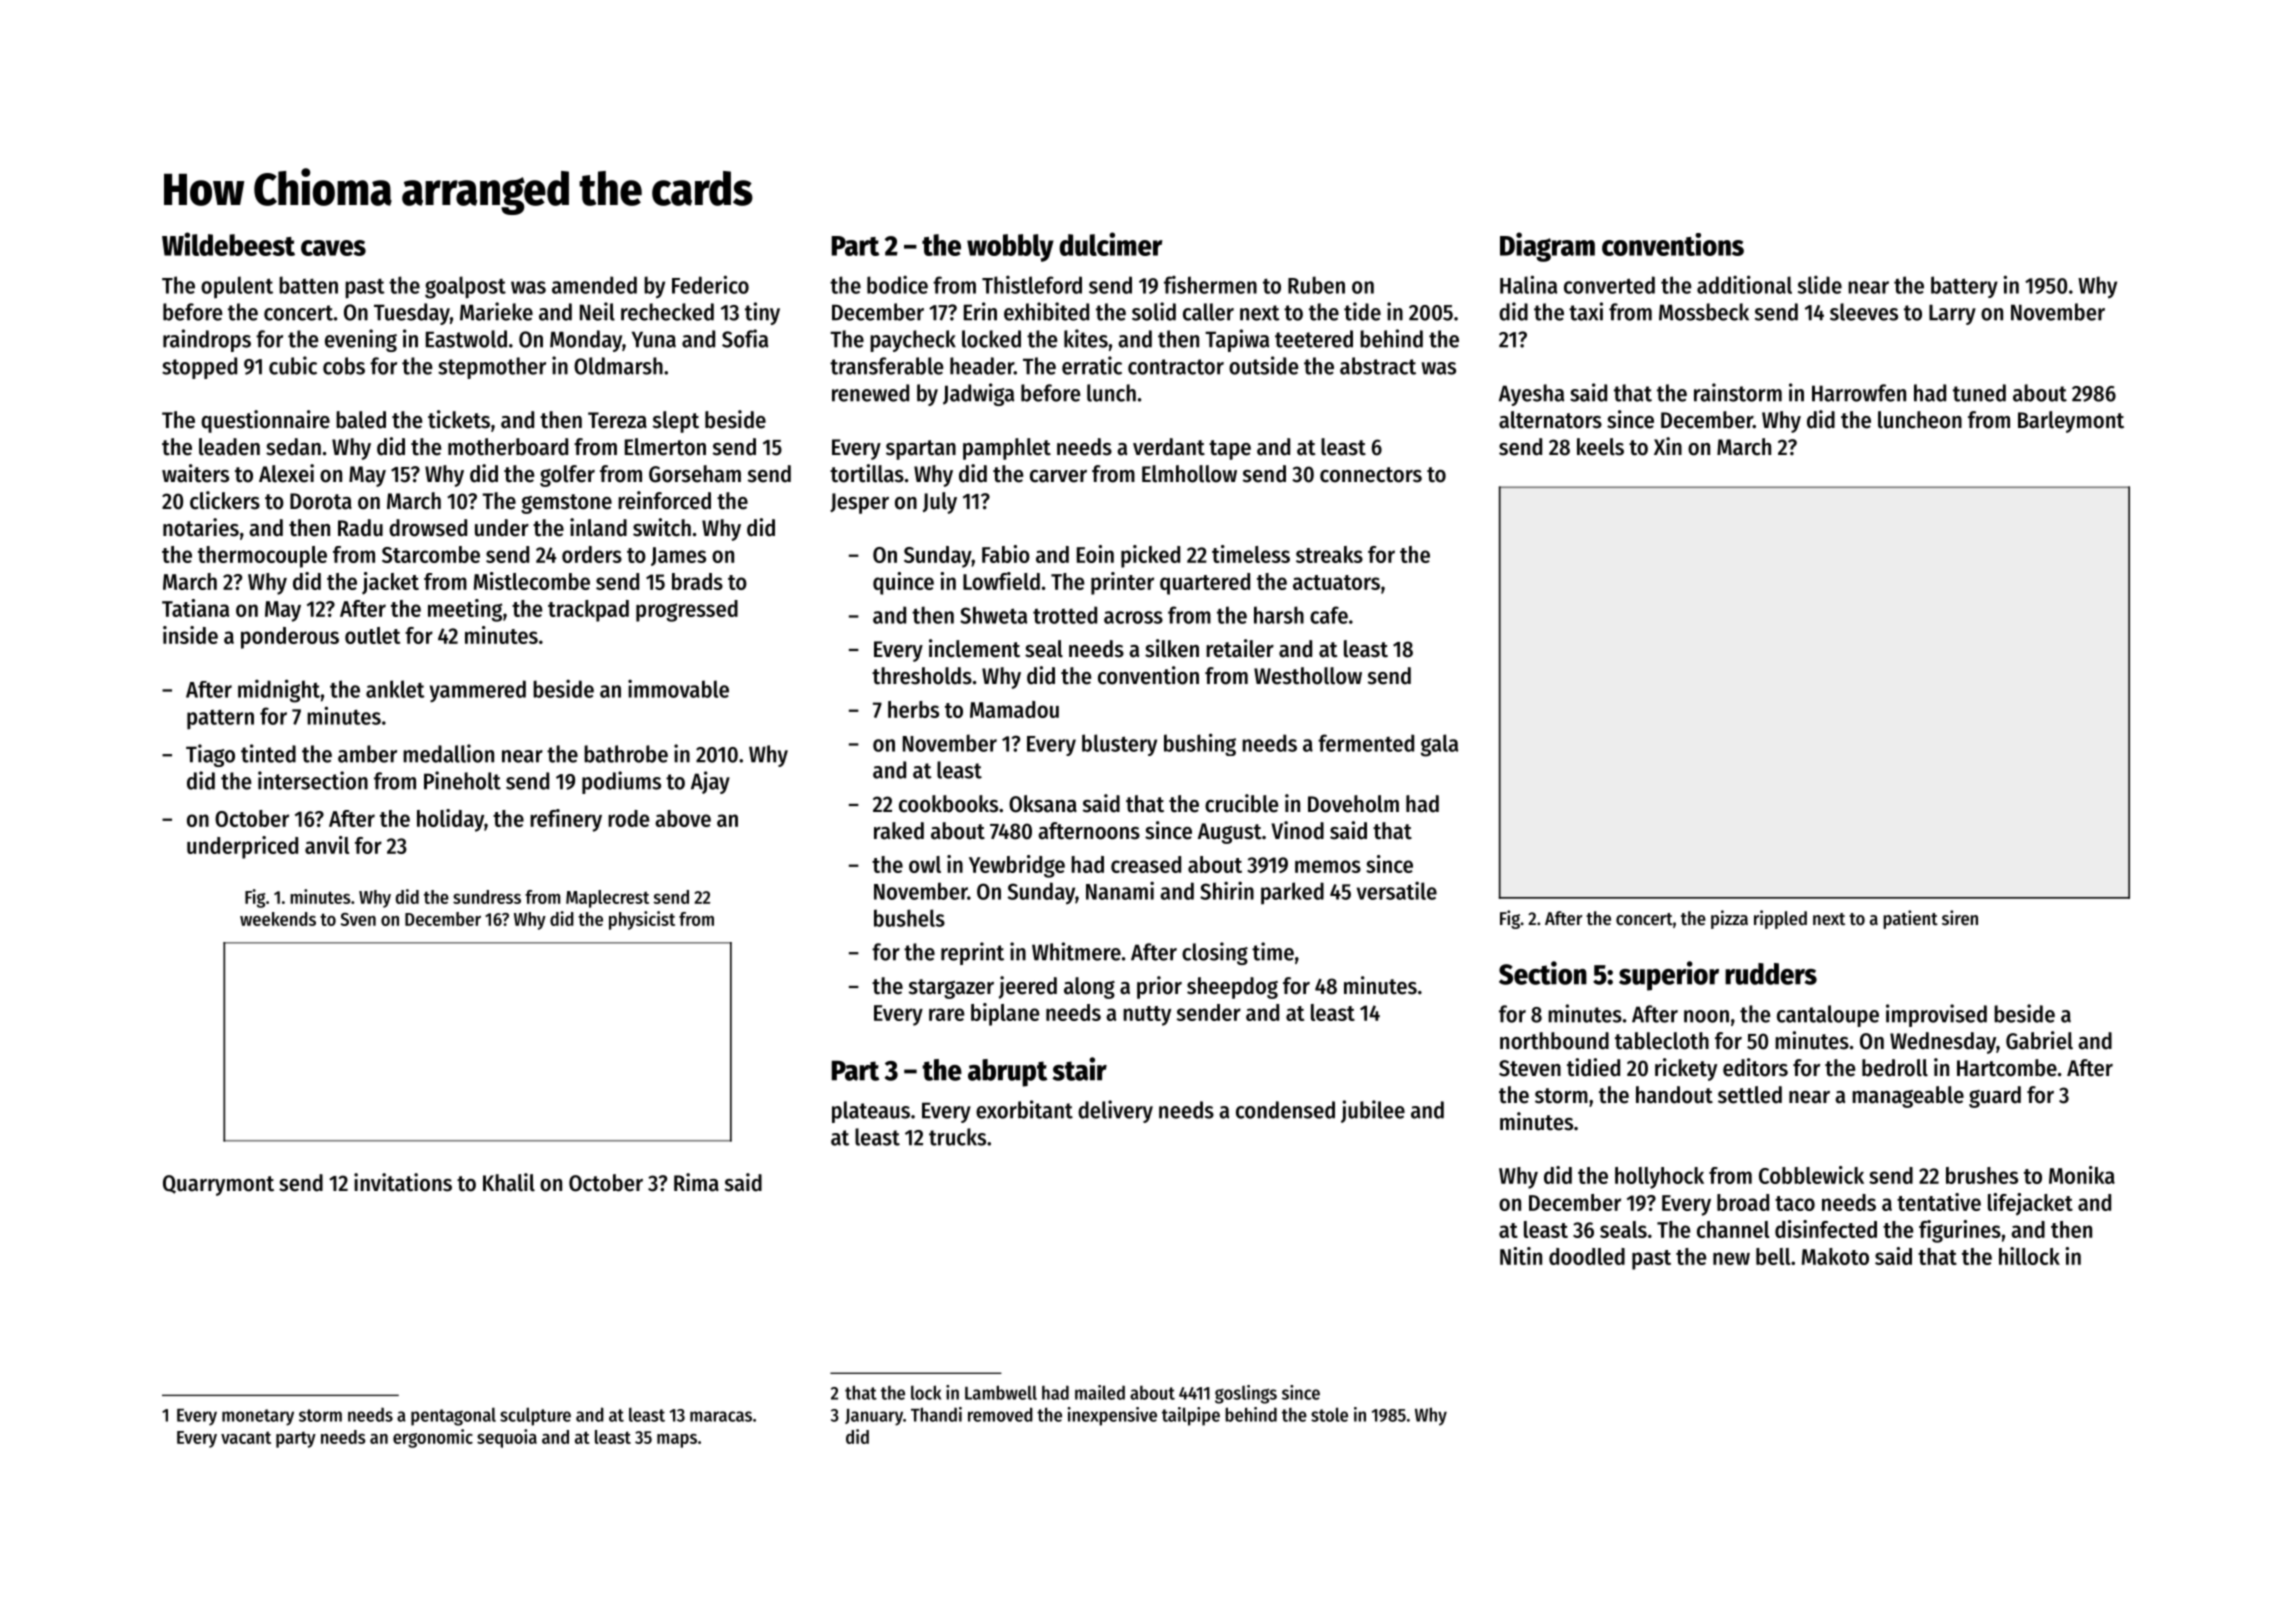 This document has width=2292, height=1620. What do you see at coordinates (1908, 1097) in the document?
I see `manageable` at bounding box center [1908, 1097].
